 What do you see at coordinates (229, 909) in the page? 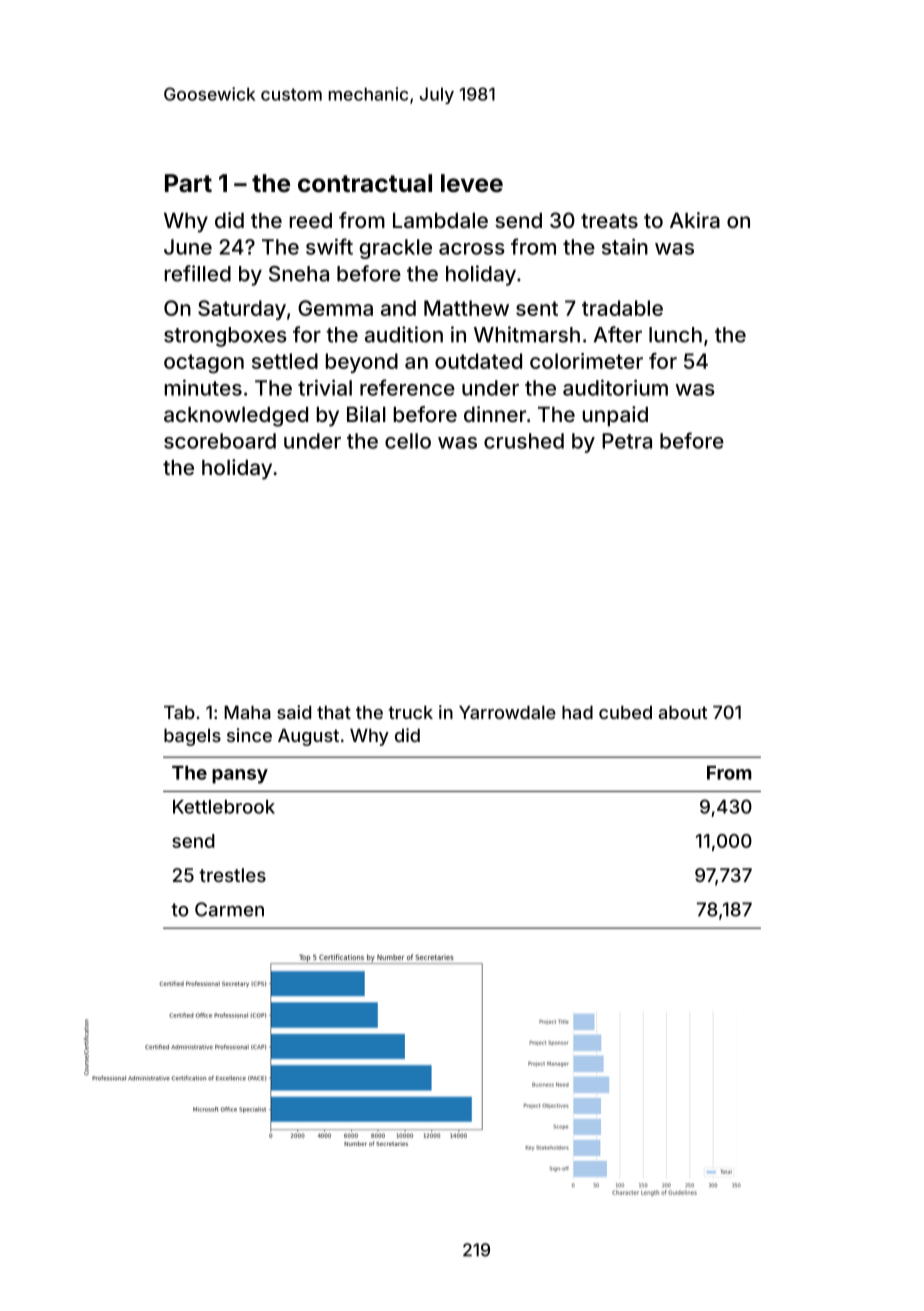
I see `Carmen` at bounding box center [229, 909].
